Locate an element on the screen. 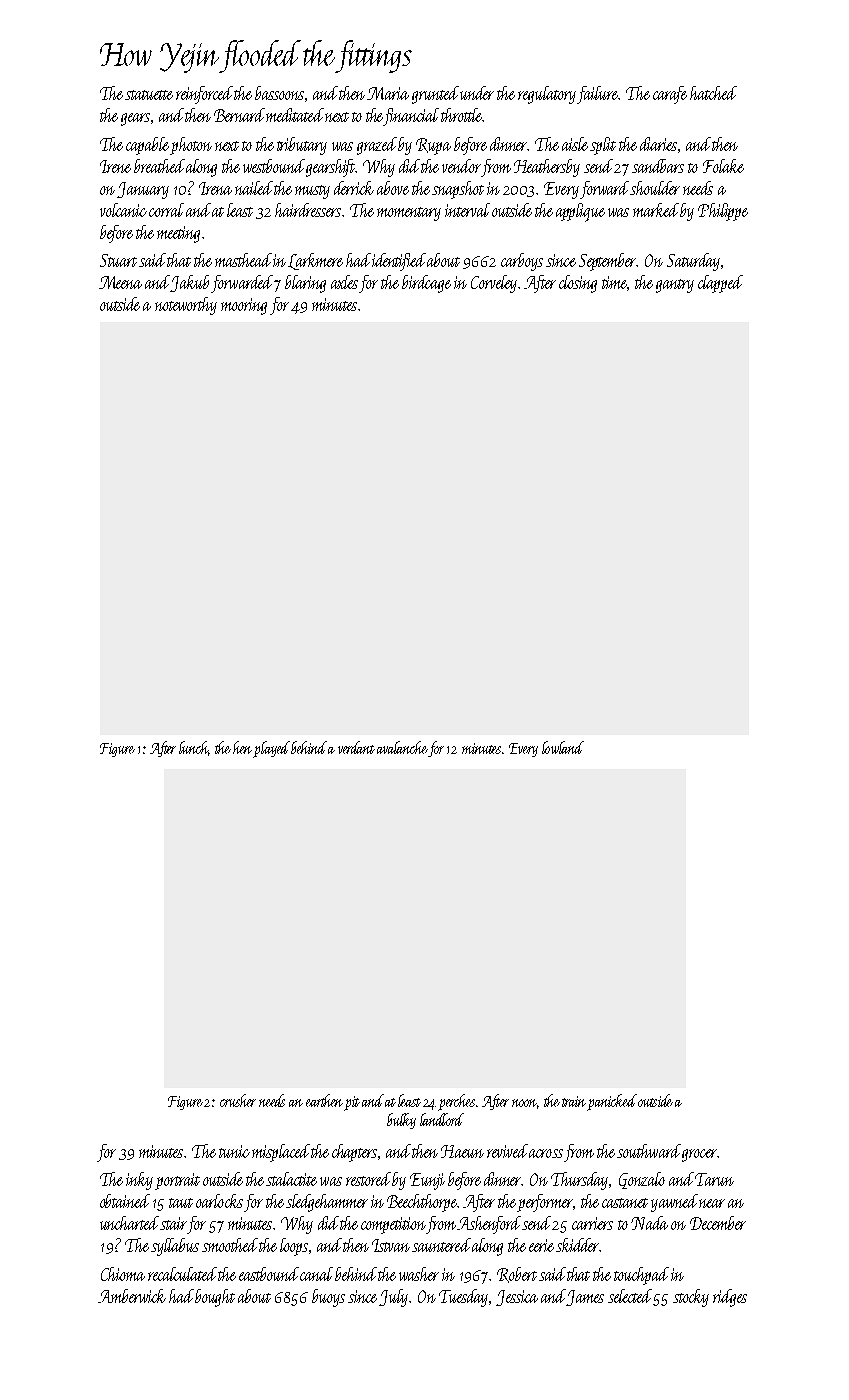 Image resolution: width=849 pixels, height=1400 pixels. lunch is located at coordinates (194, 748).
